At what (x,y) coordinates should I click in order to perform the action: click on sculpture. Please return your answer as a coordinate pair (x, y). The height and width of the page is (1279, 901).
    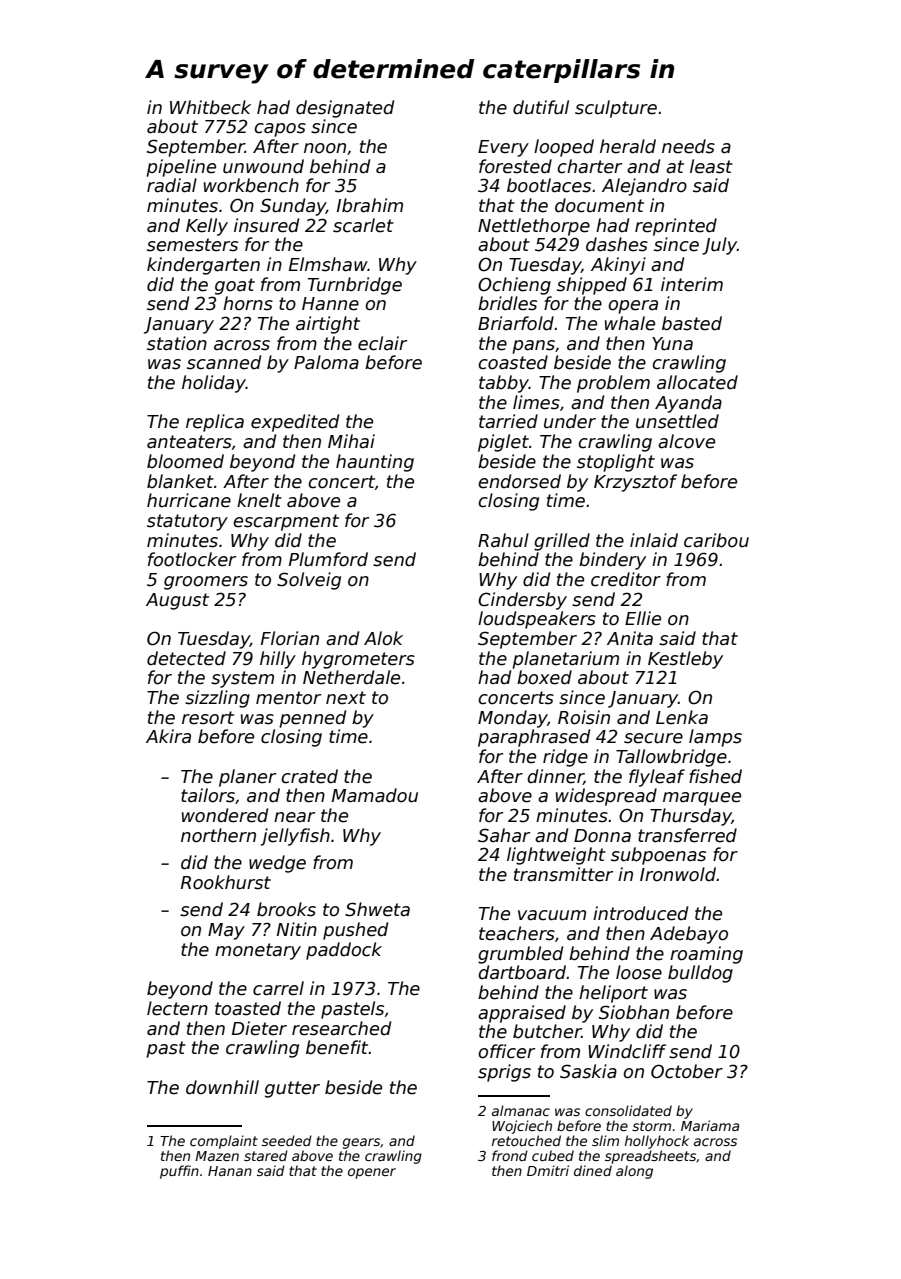
    Looking at the image, I should click on (616, 109).
